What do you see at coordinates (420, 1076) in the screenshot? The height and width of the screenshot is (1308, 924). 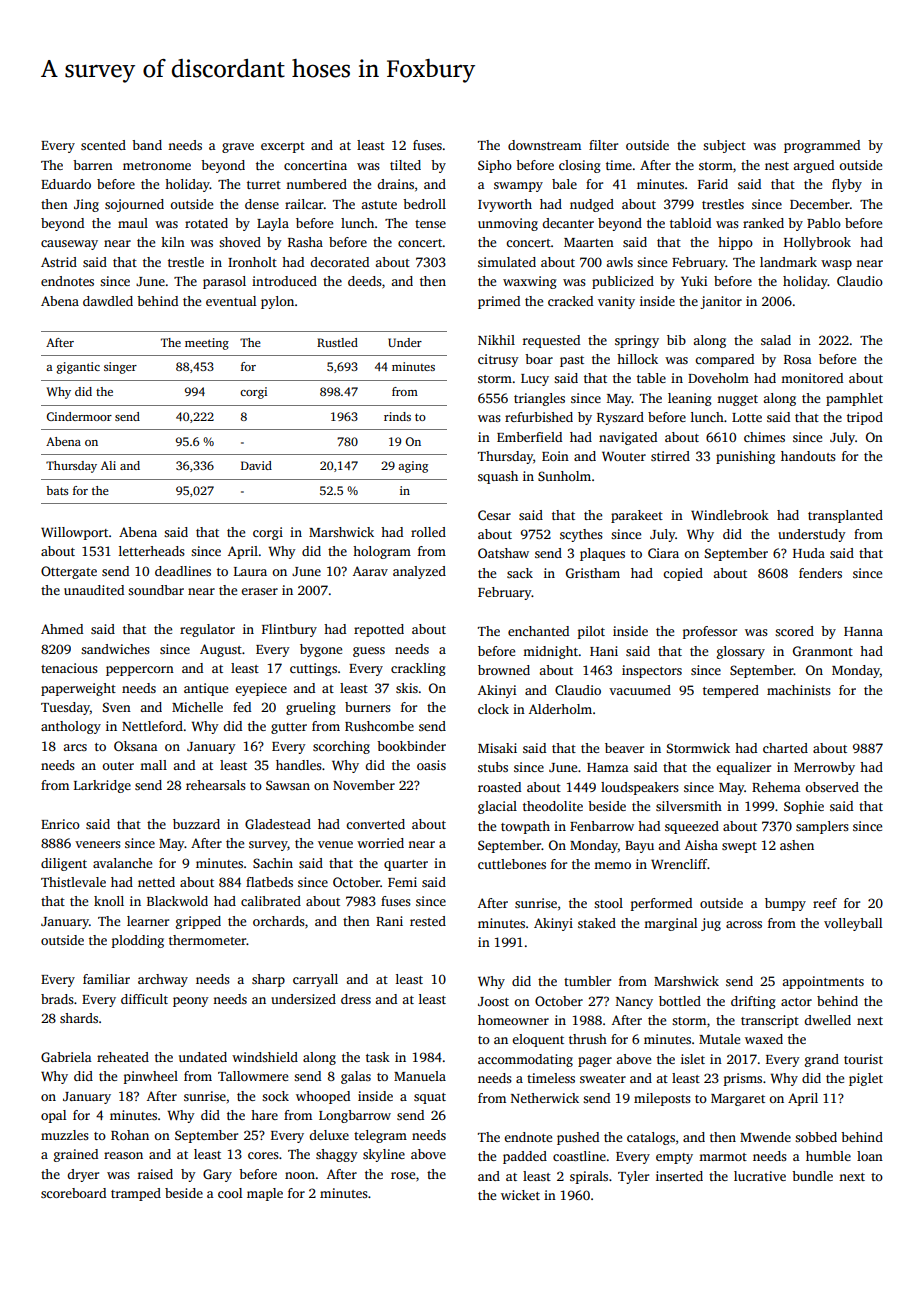 I see `Manuela` at bounding box center [420, 1076].
